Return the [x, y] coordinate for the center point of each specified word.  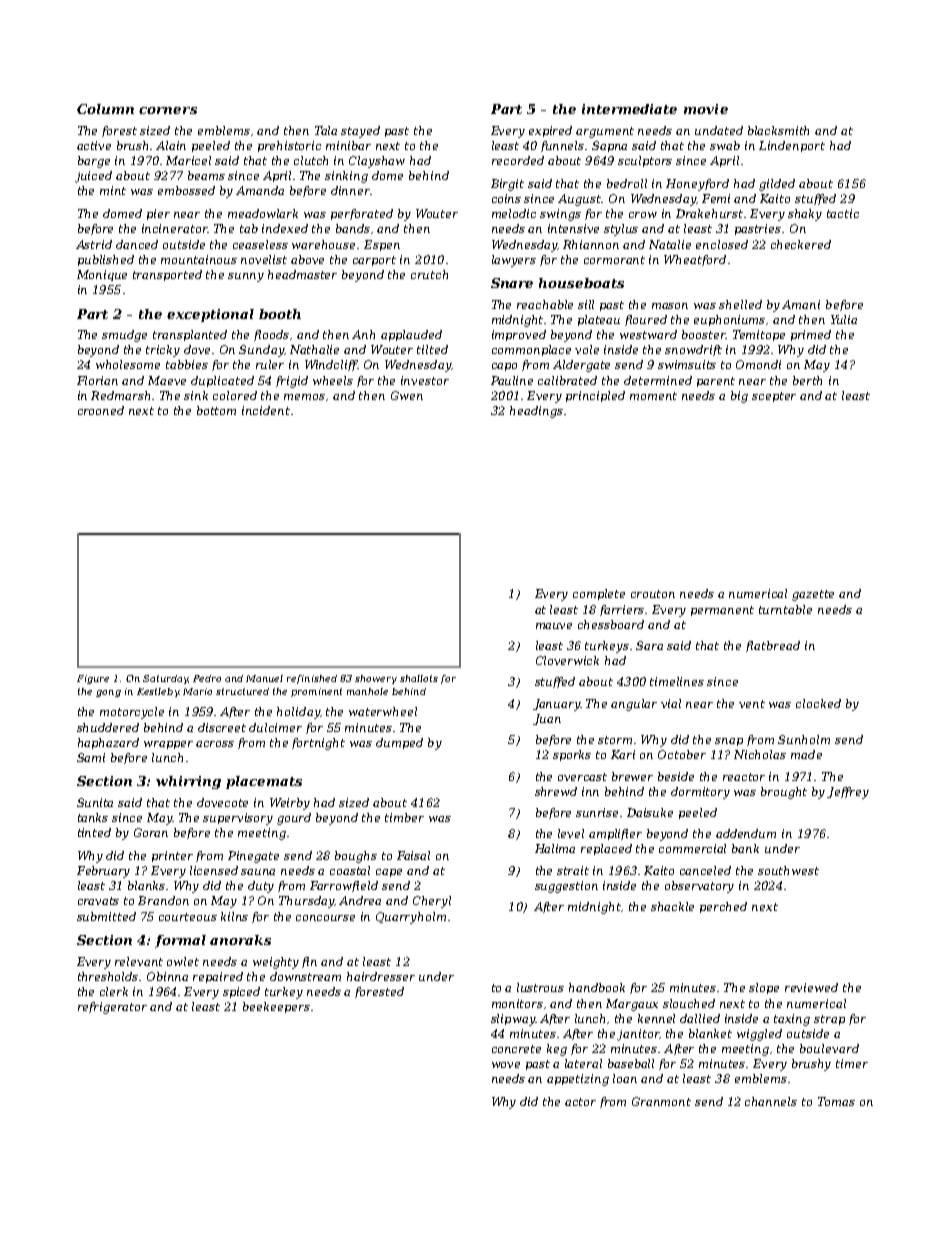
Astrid [94, 244]
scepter [774, 397]
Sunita [95, 802]
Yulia [844, 319]
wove [506, 1065]
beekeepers [276, 1007]
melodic [514, 213]
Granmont [661, 1101]
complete [599, 594]
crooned [101, 410]
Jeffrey [848, 793]
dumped [399, 743]
